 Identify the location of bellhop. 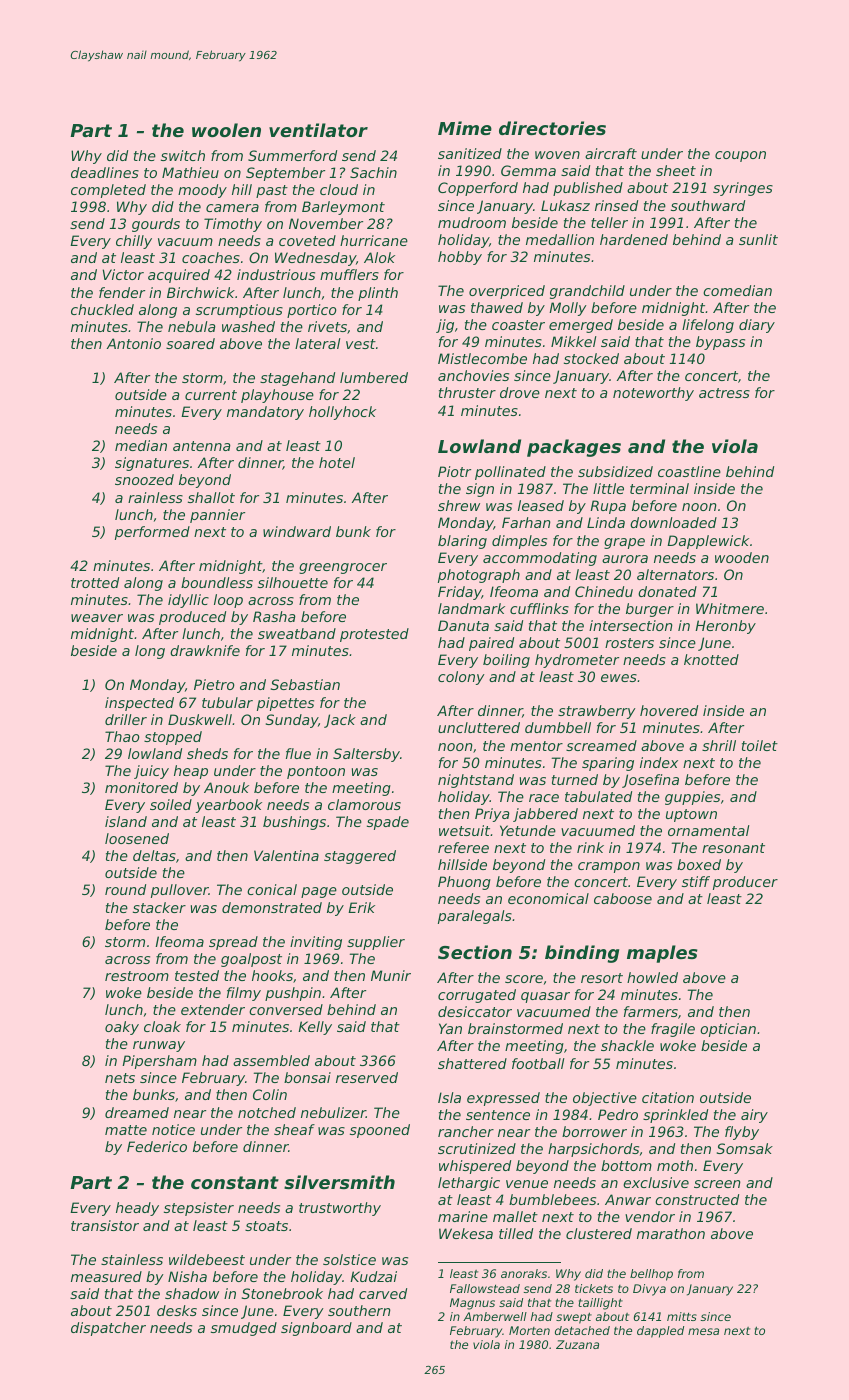
(651, 1275).
